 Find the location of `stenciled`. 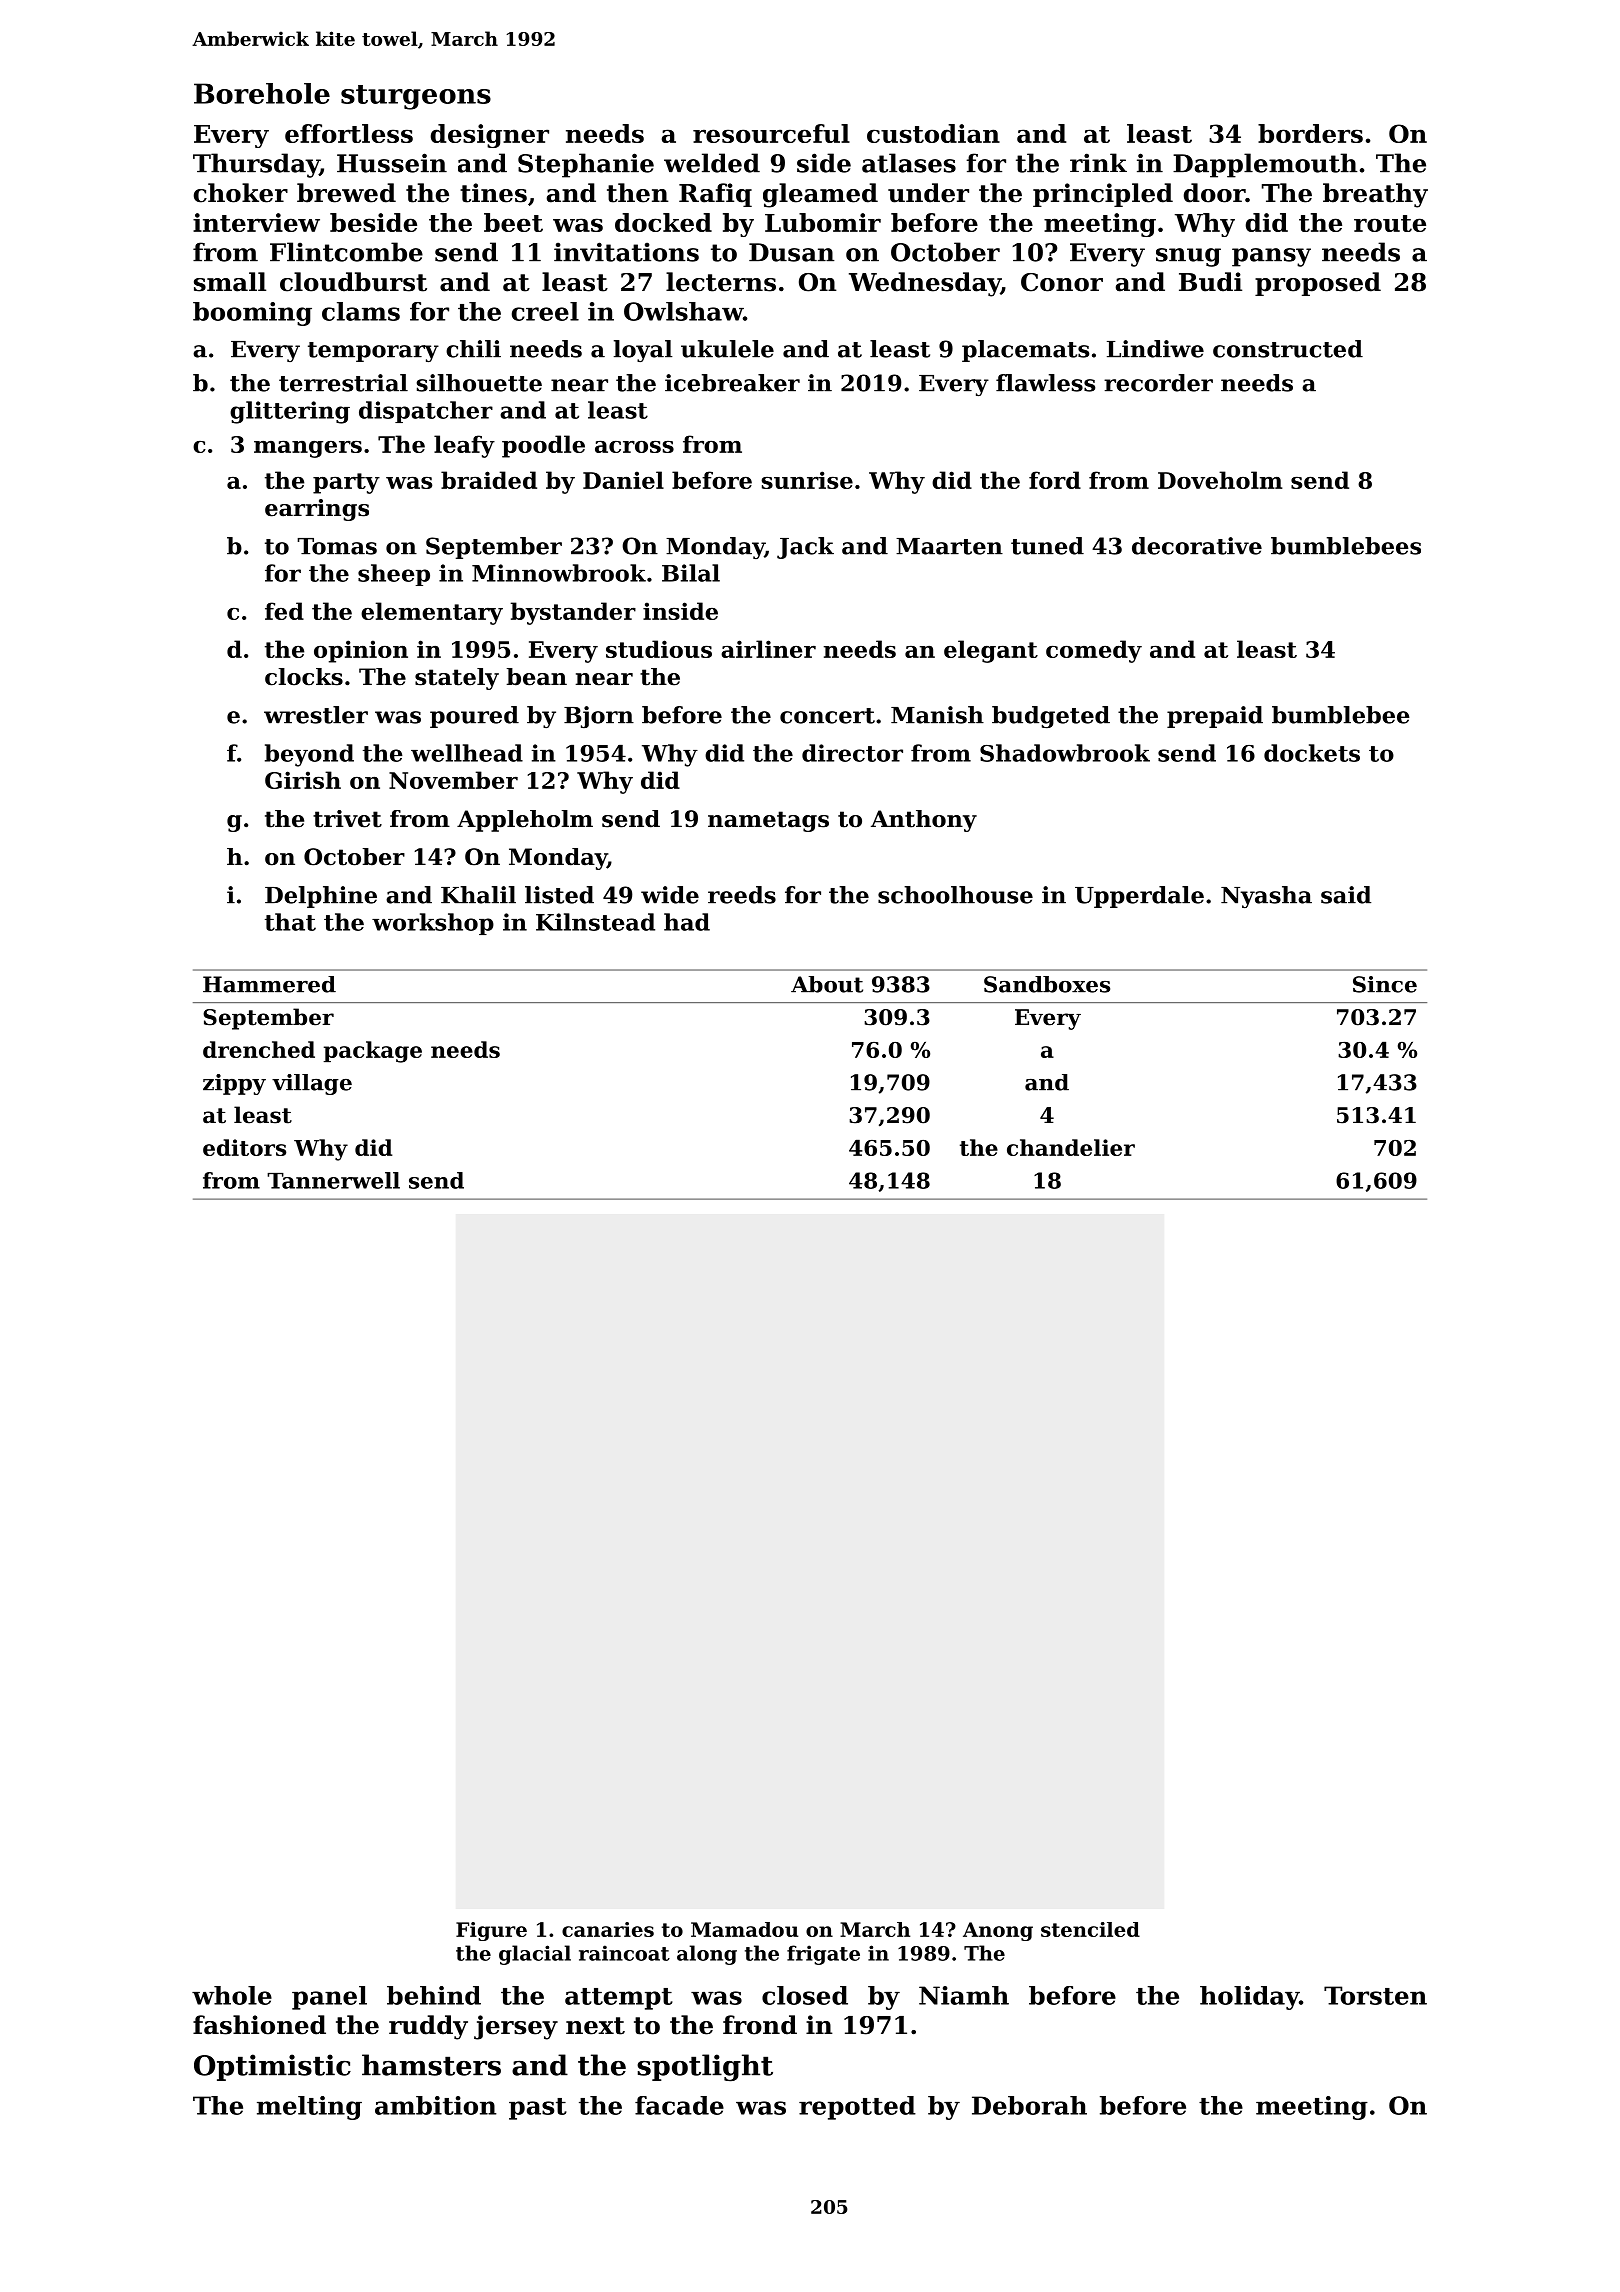

stenciled is located at coordinates (1090, 1929).
